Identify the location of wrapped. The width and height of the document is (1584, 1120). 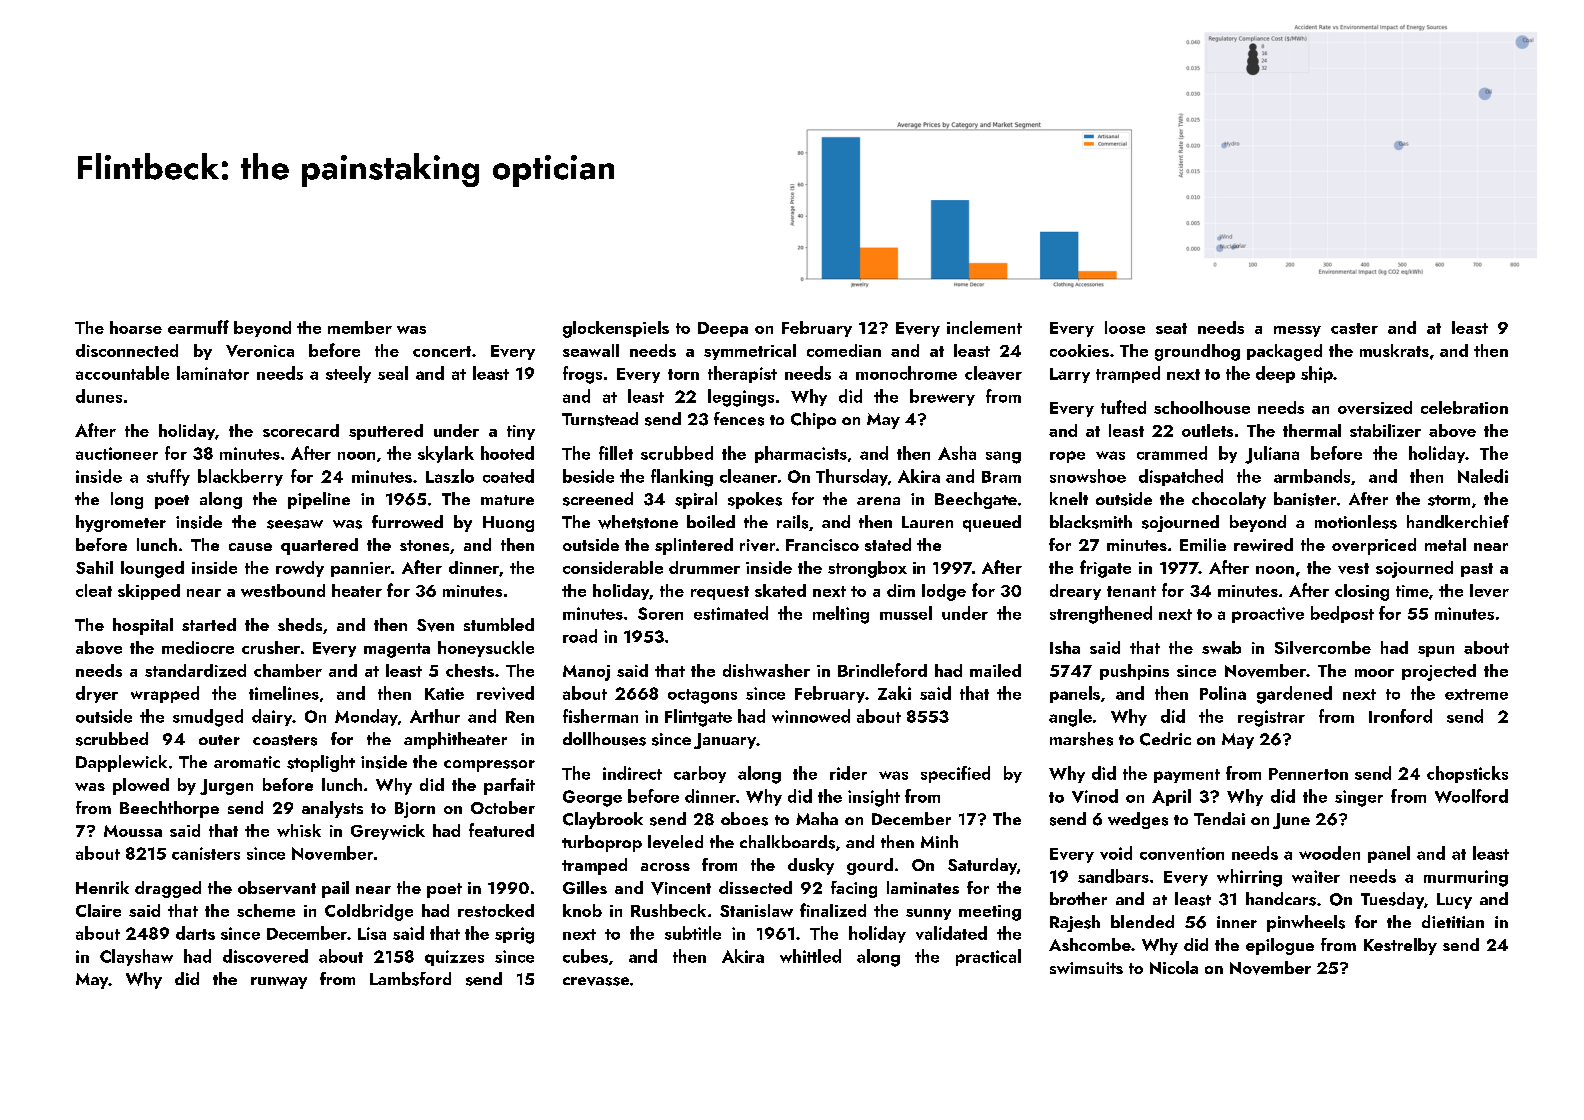
(165, 694).
